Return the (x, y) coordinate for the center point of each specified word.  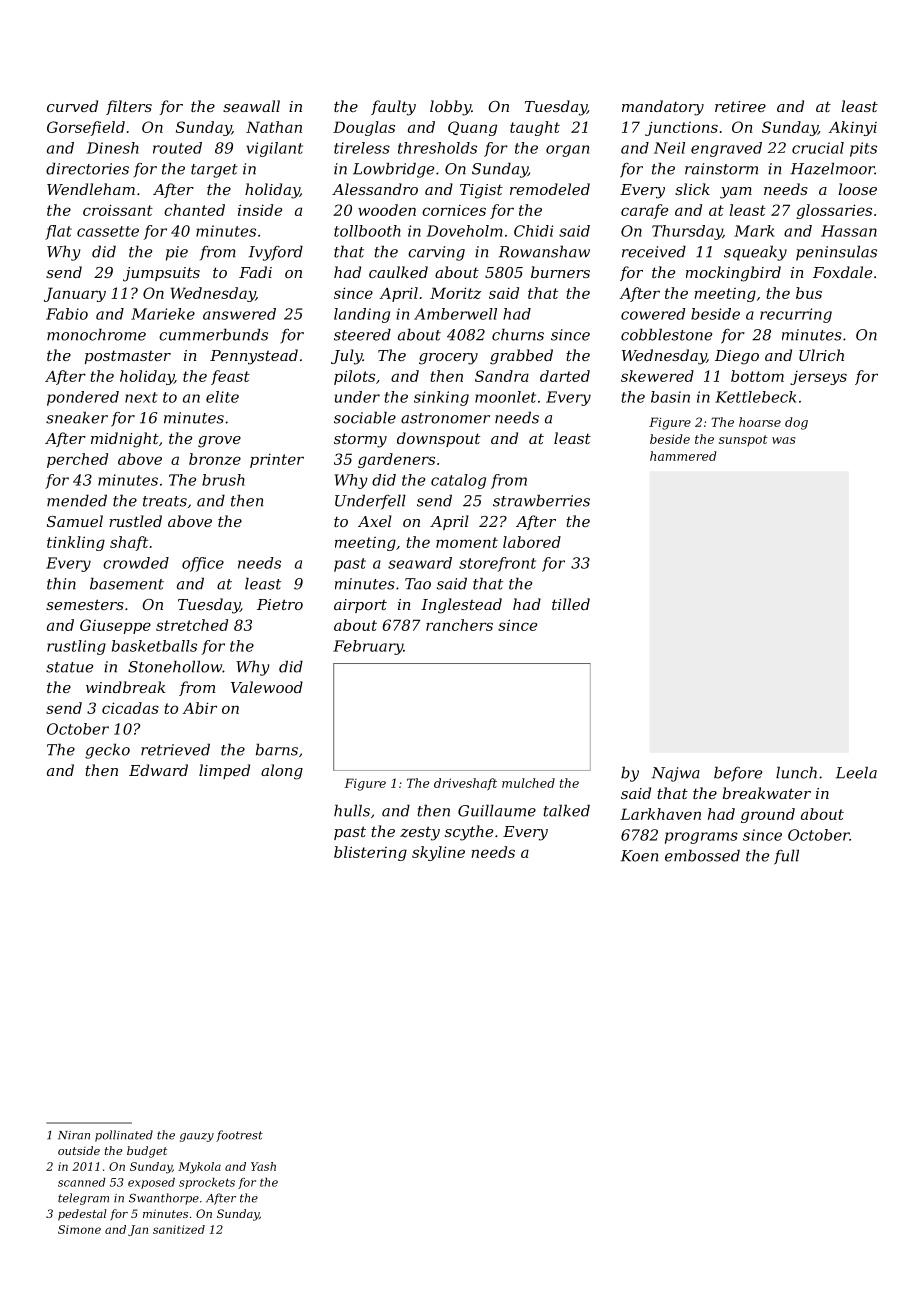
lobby (450, 108)
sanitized (179, 1229)
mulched (528, 783)
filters (129, 107)
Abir (199, 708)
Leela (856, 772)
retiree (740, 106)
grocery (448, 359)
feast (230, 377)
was (784, 440)
